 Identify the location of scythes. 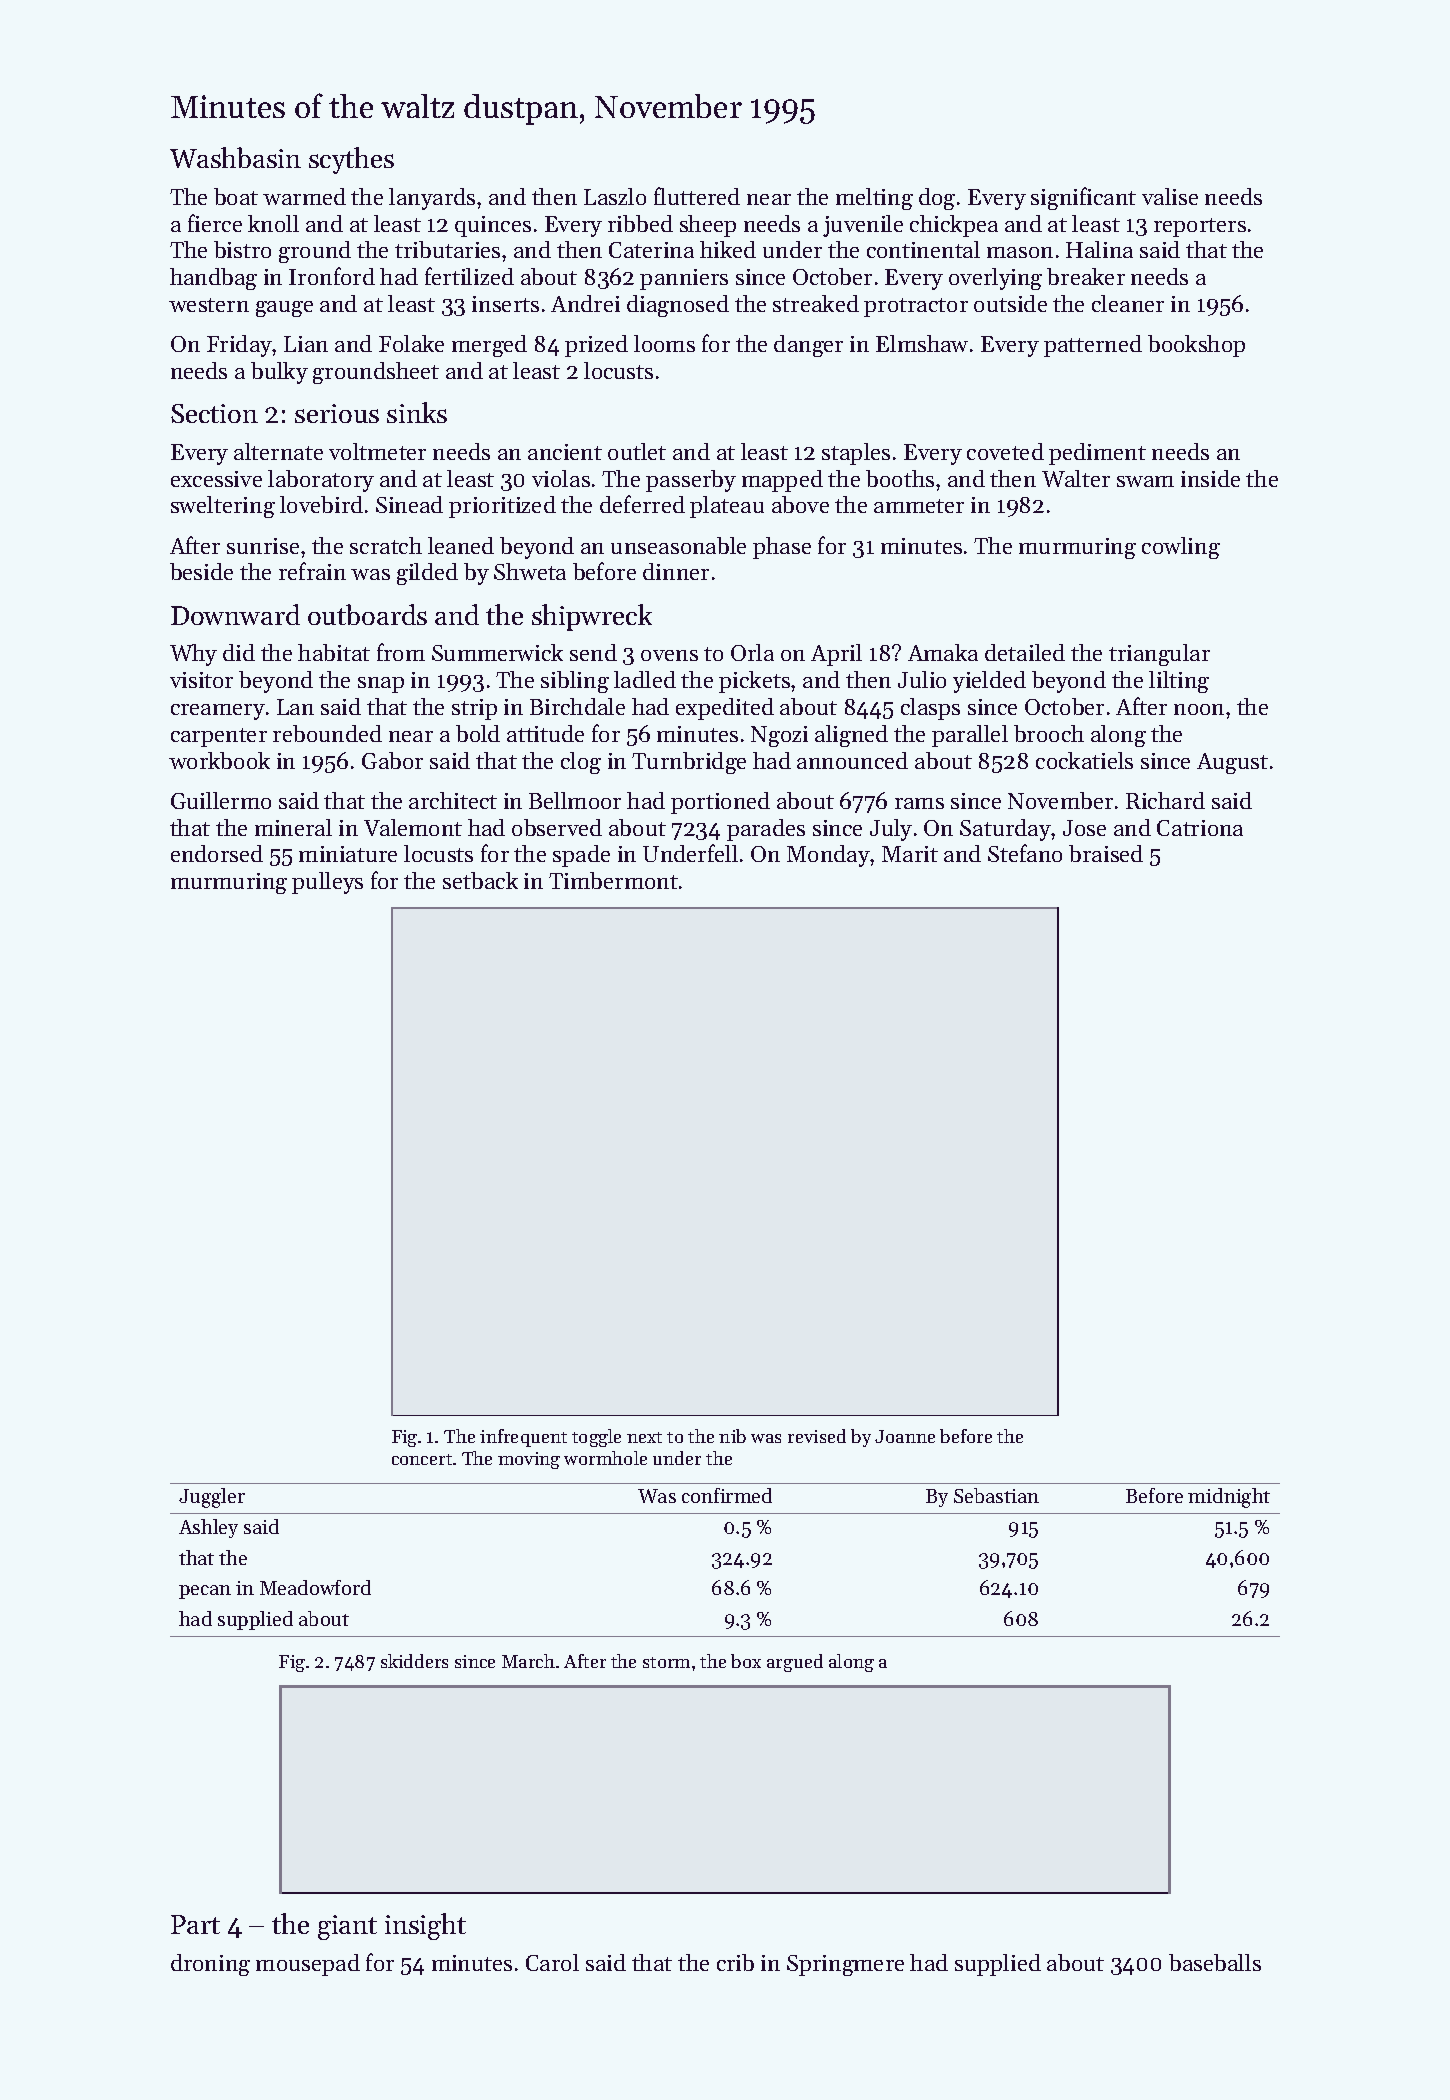
(351, 160).
